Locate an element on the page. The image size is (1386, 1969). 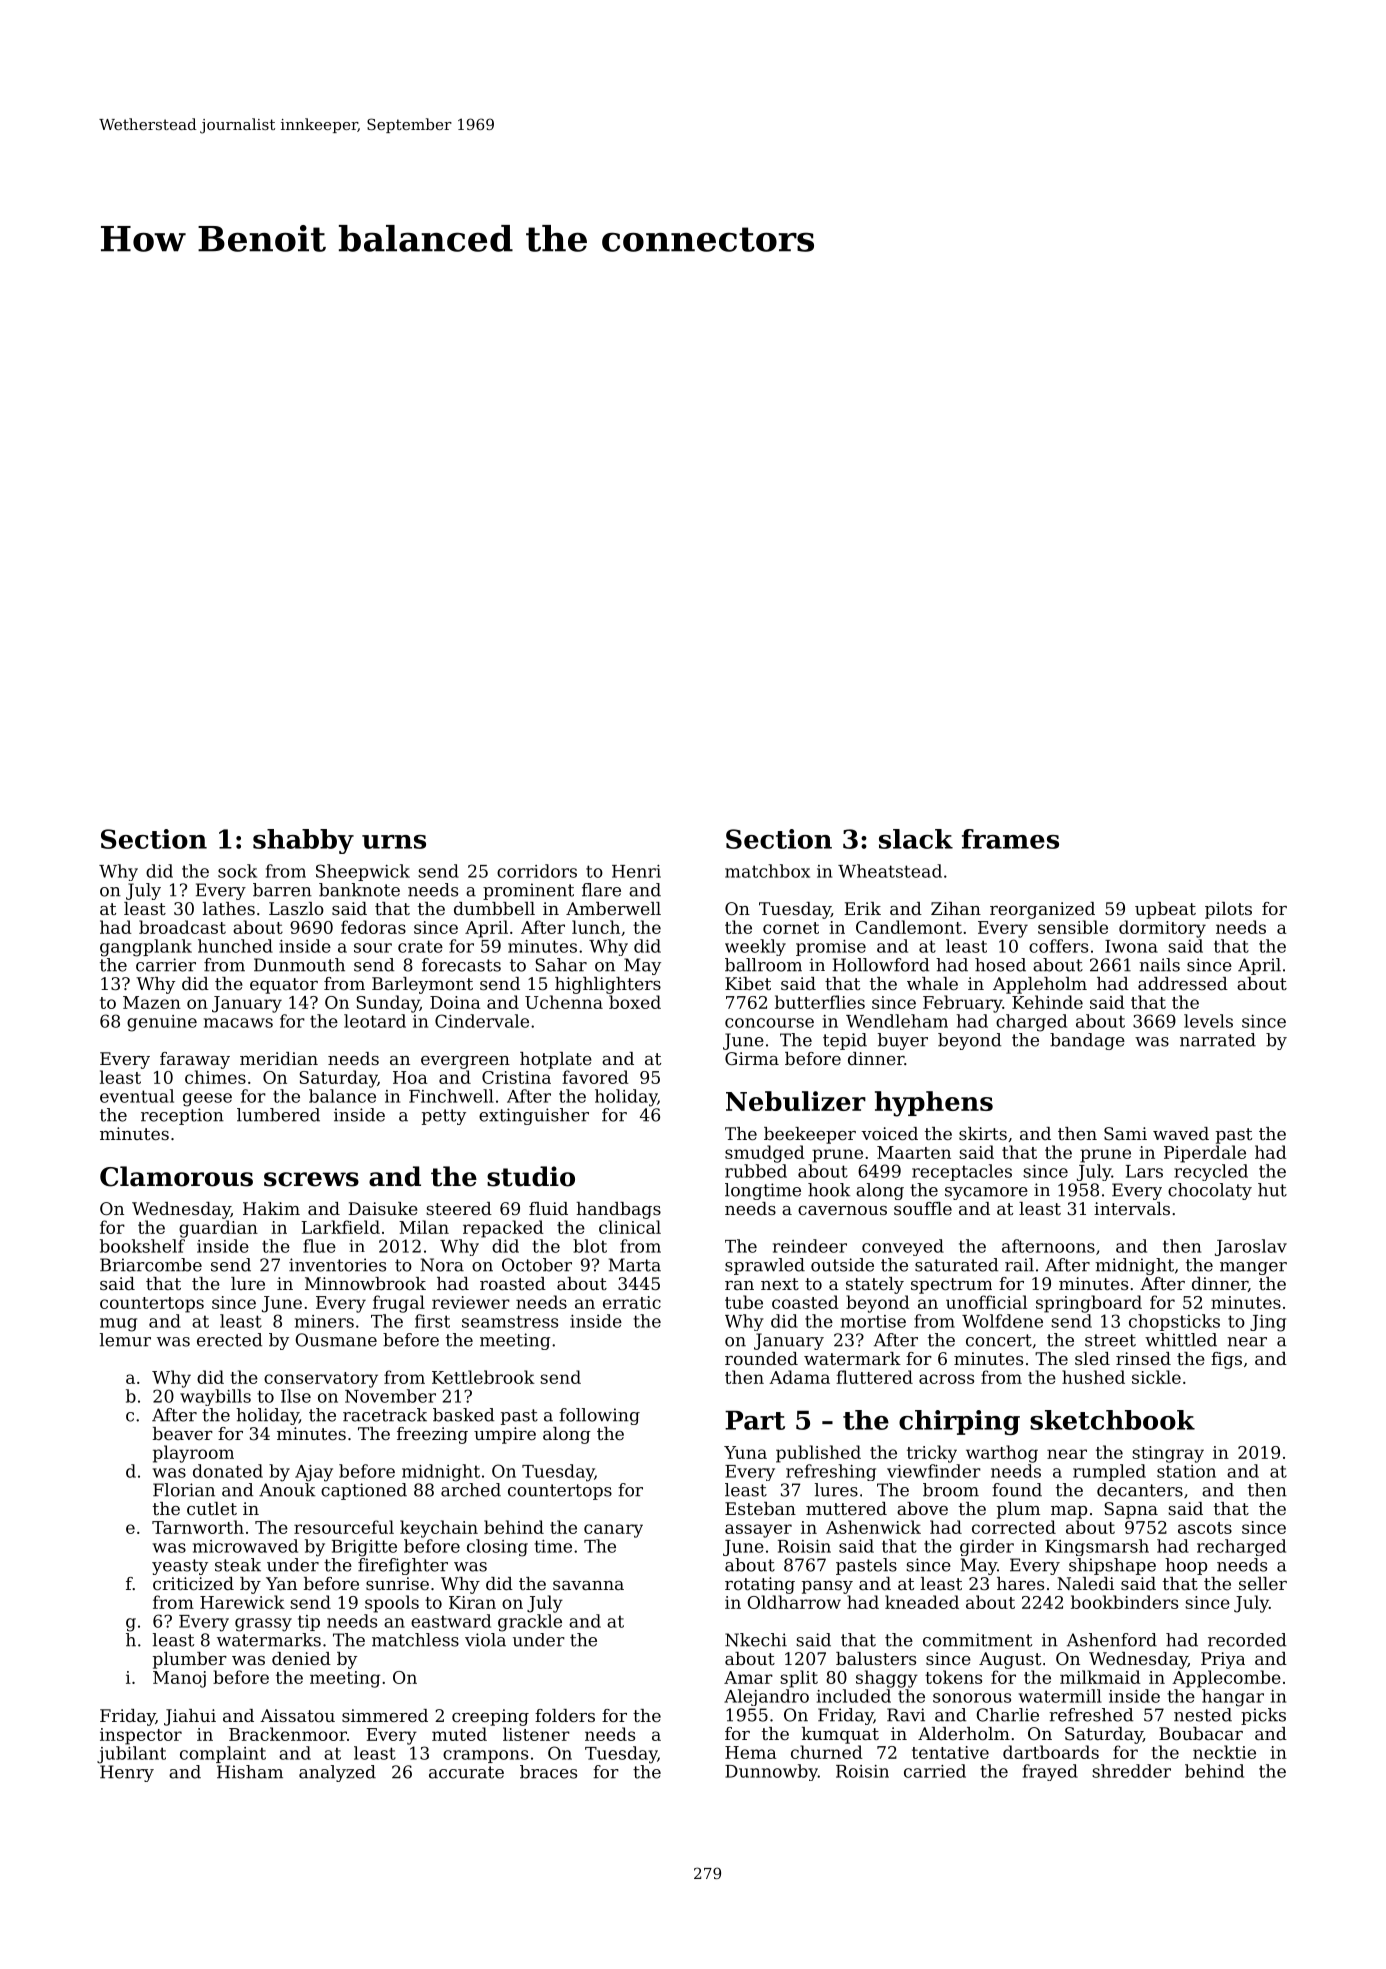
frames is located at coordinates (1010, 839).
